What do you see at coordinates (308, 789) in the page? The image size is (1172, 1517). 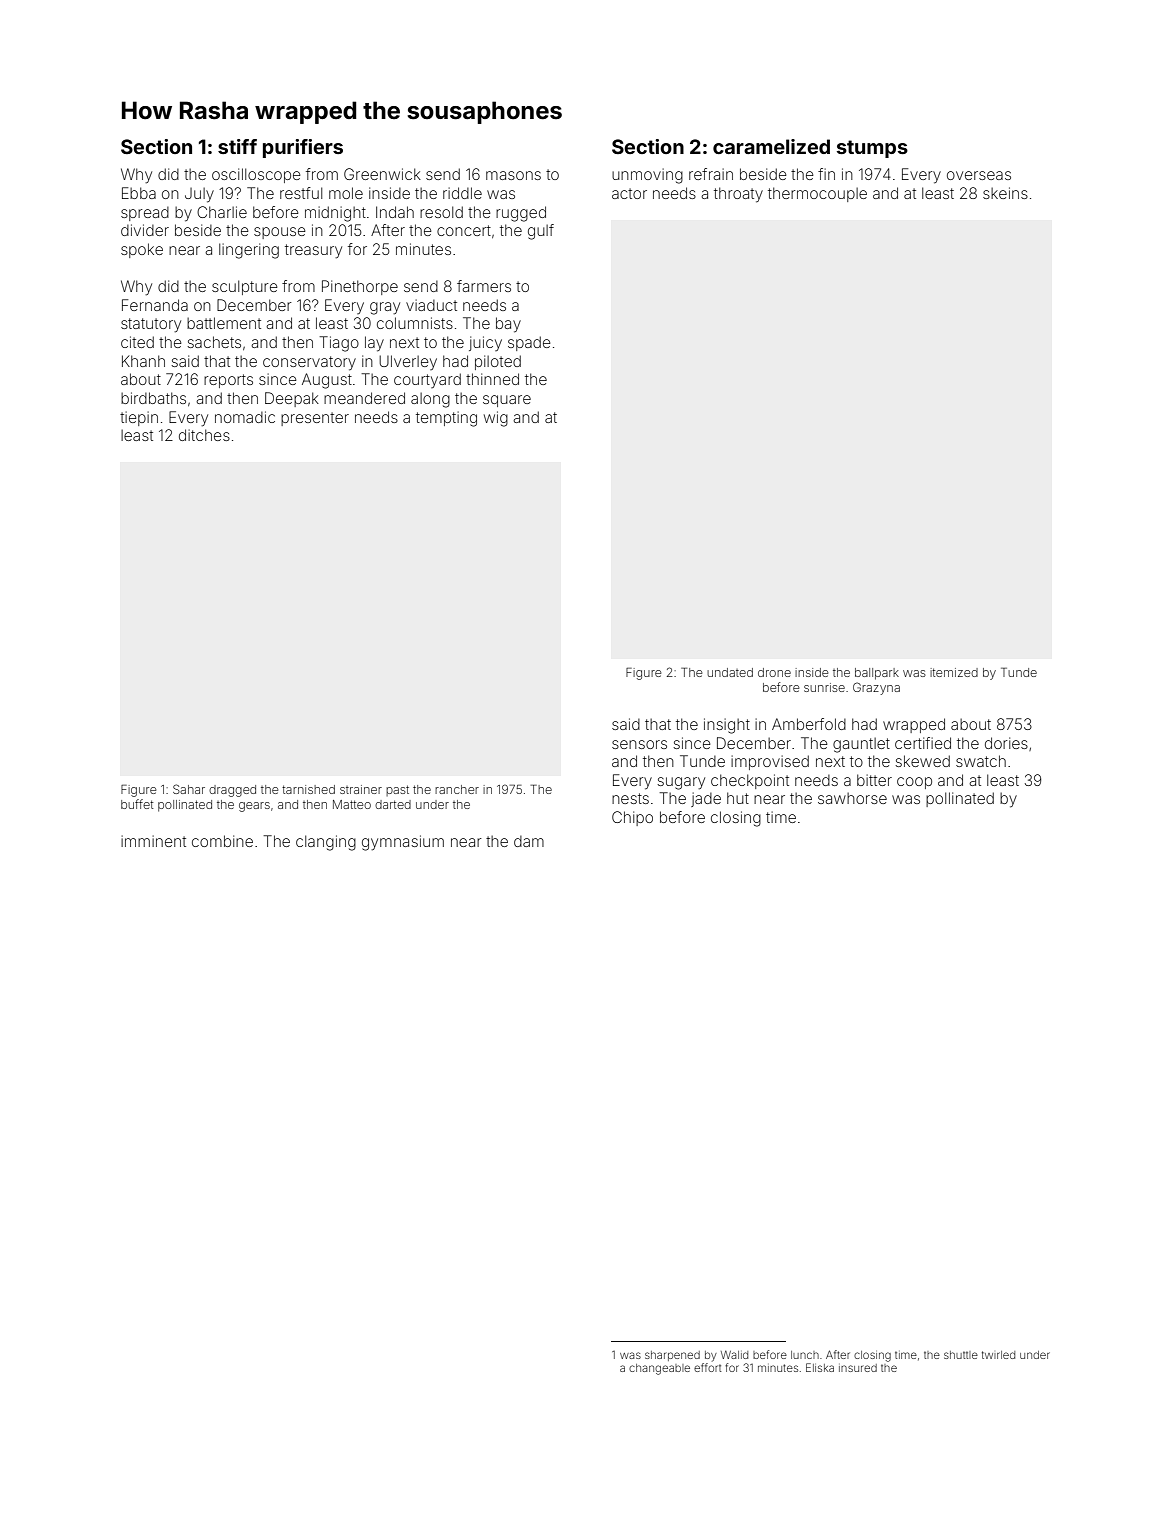 I see `tarnished` at bounding box center [308, 789].
